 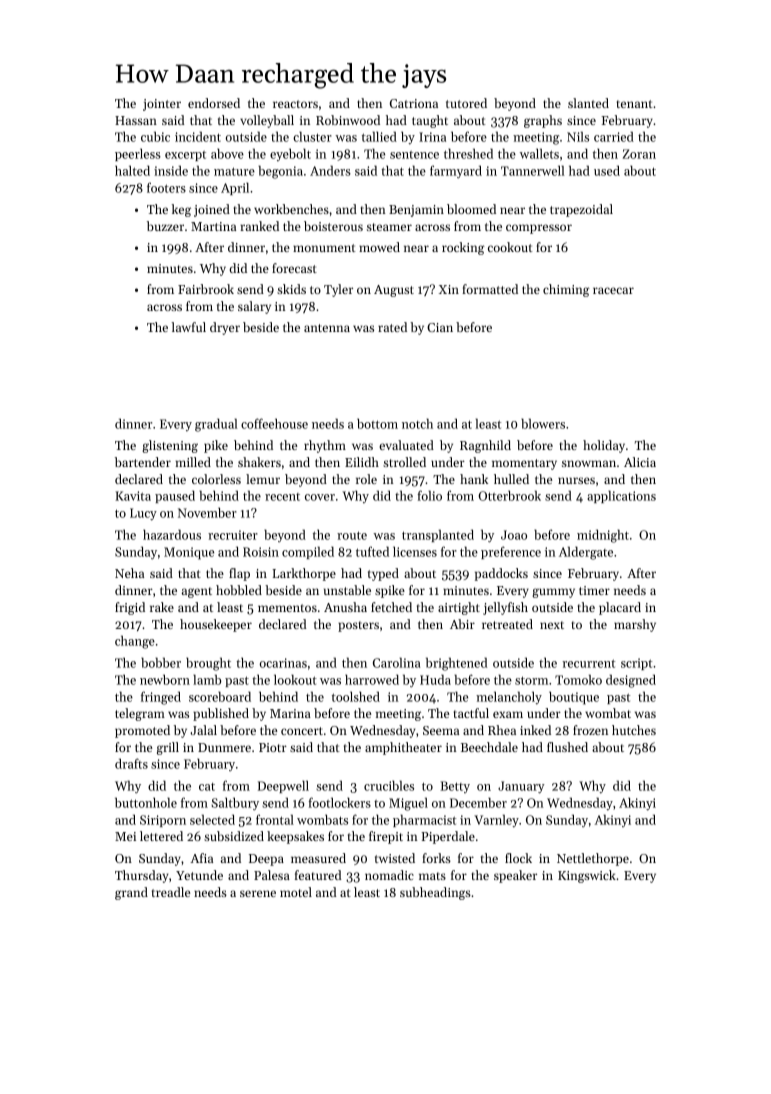 I want to click on recent, so click(x=282, y=497).
